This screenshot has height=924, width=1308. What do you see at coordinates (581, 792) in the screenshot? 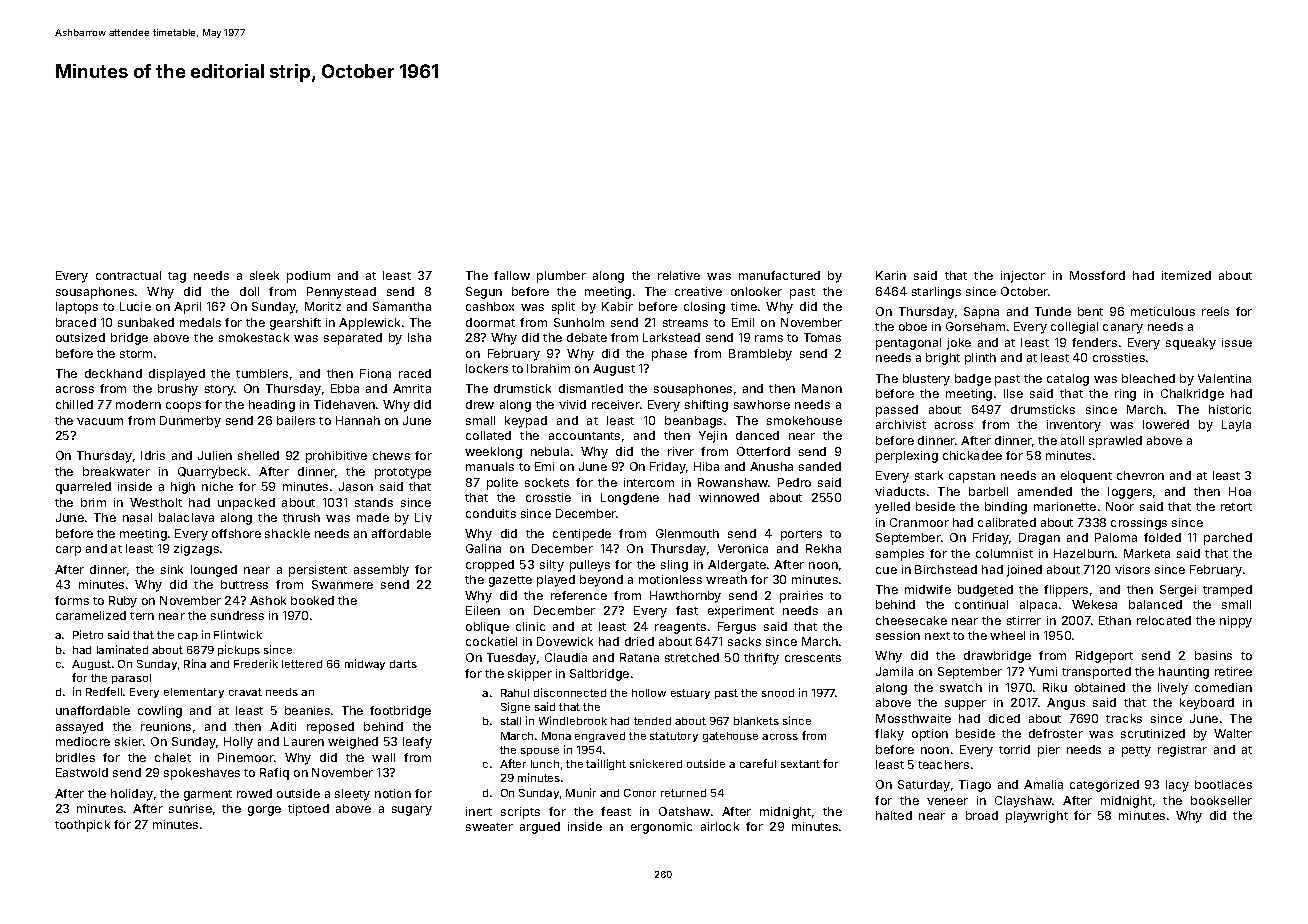
I see `Munir` at bounding box center [581, 792].
